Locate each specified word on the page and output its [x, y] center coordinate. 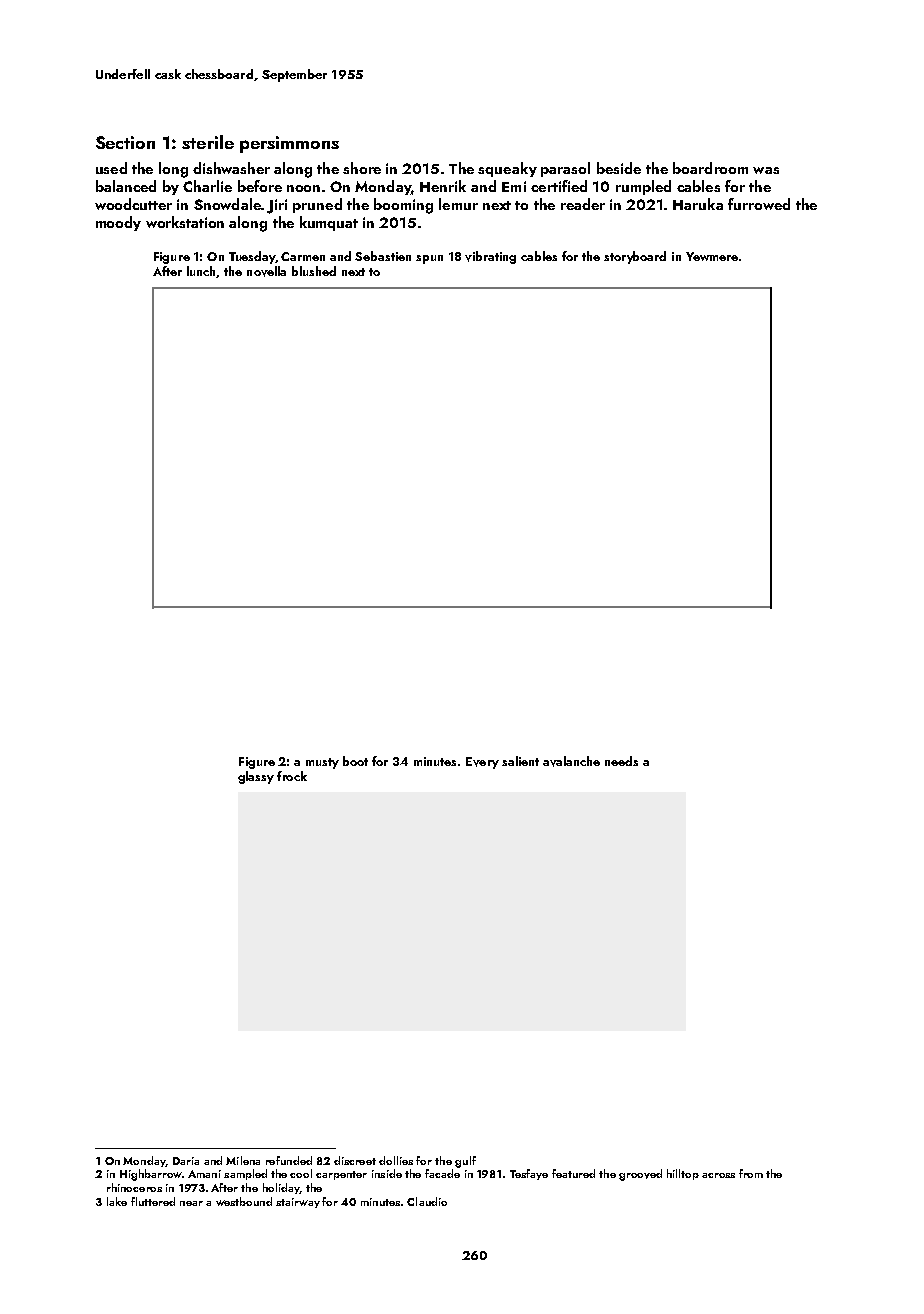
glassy [256, 777]
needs [621, 761]
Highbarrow [151, 1175]
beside [619, 168]
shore [362, 168]
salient [520, 761]
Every [482, 763]
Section [125, 142]
